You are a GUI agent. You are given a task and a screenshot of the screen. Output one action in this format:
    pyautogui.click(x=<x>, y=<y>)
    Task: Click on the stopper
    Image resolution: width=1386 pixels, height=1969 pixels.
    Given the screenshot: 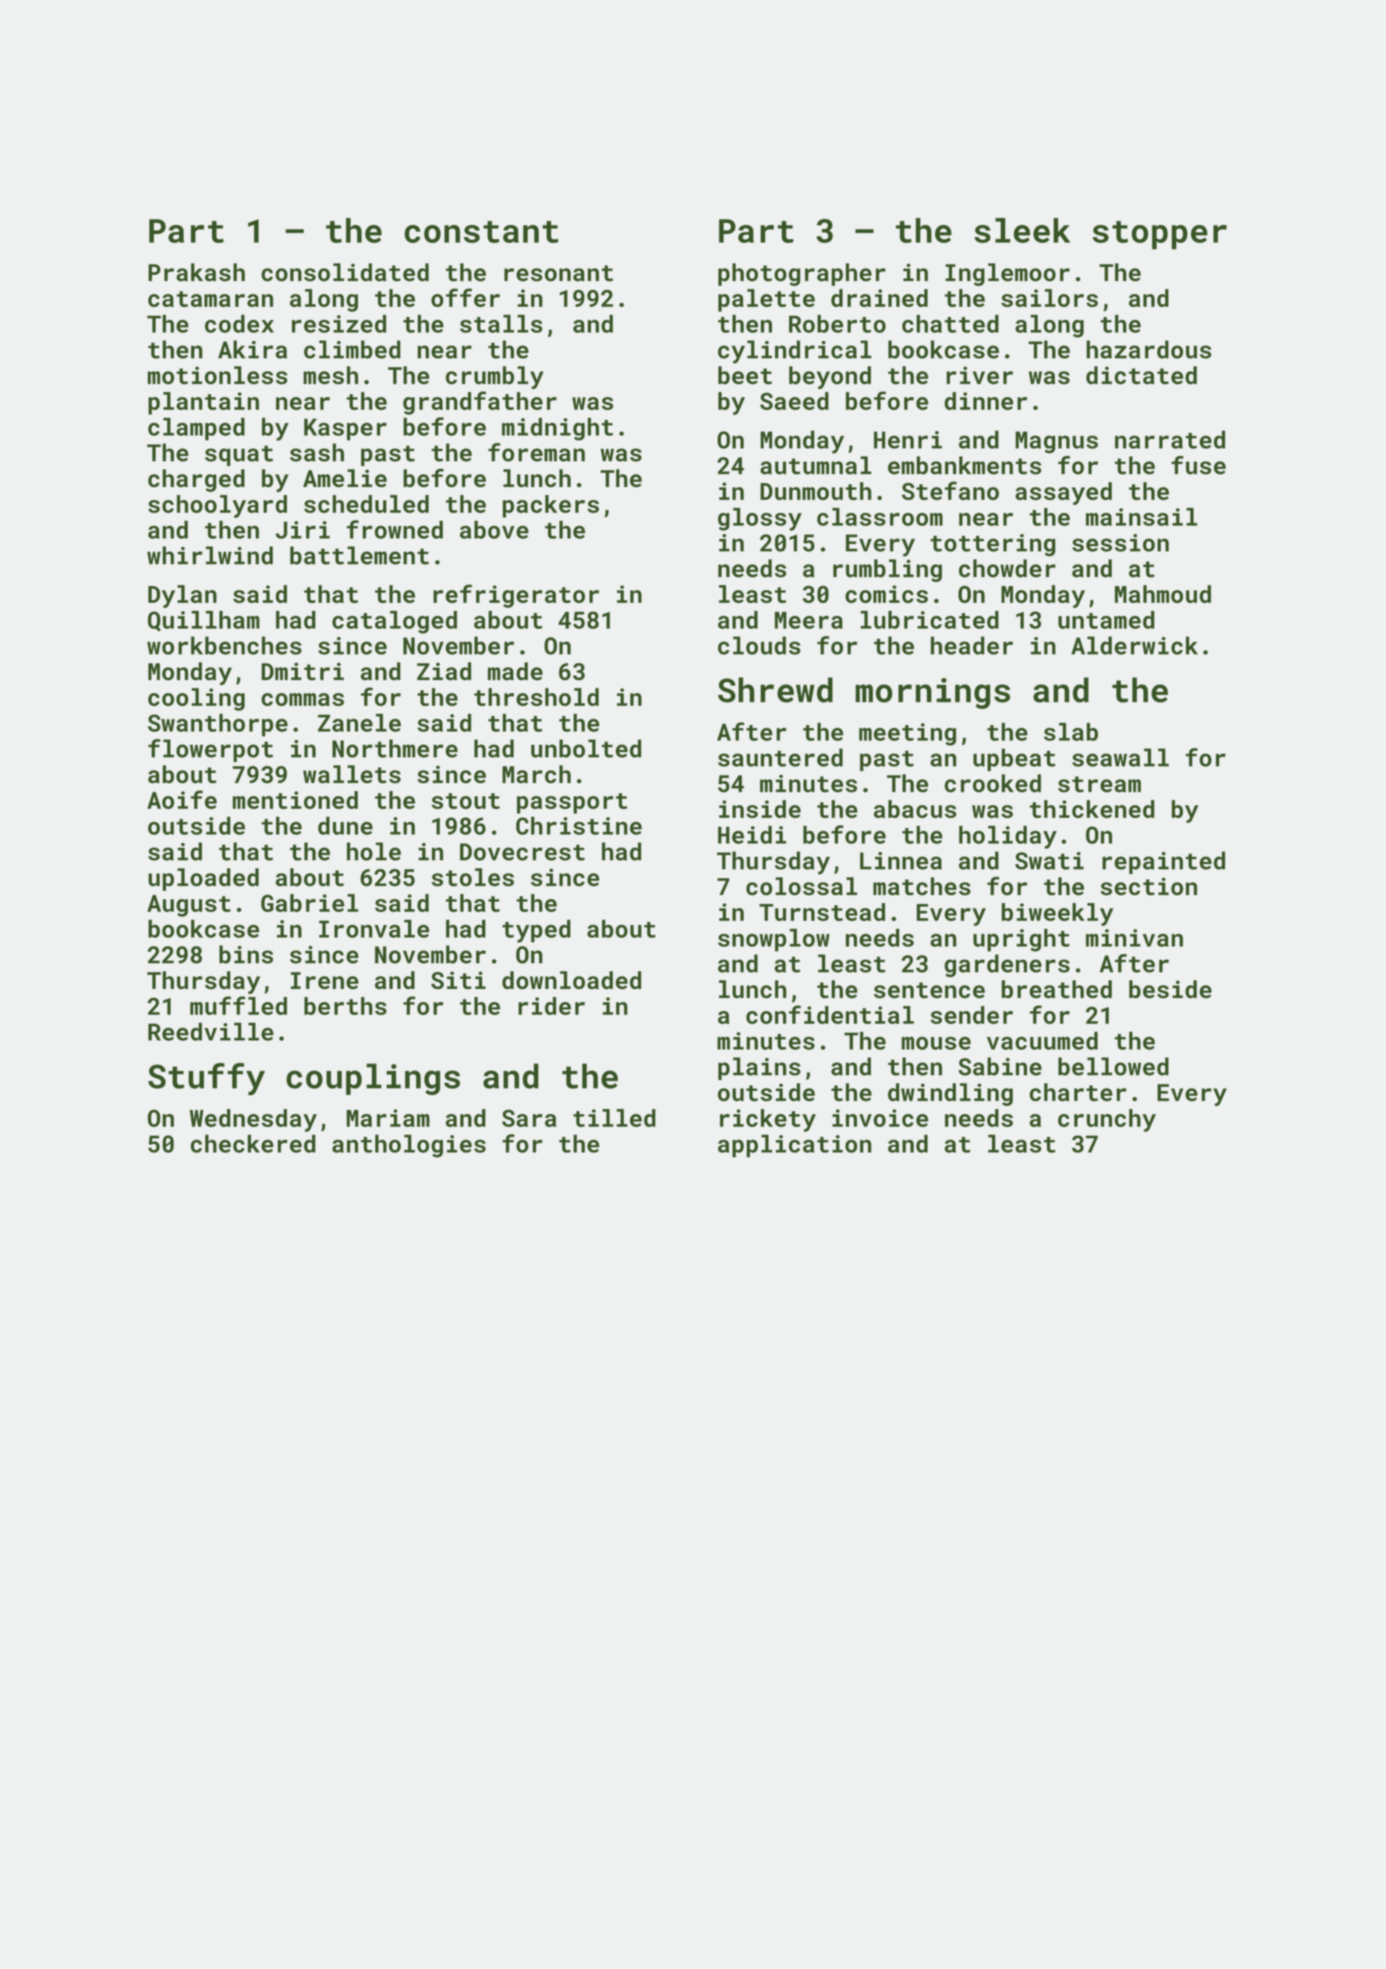 What is the action you would take?
    pyautogui.click(x=1160, y=235)
